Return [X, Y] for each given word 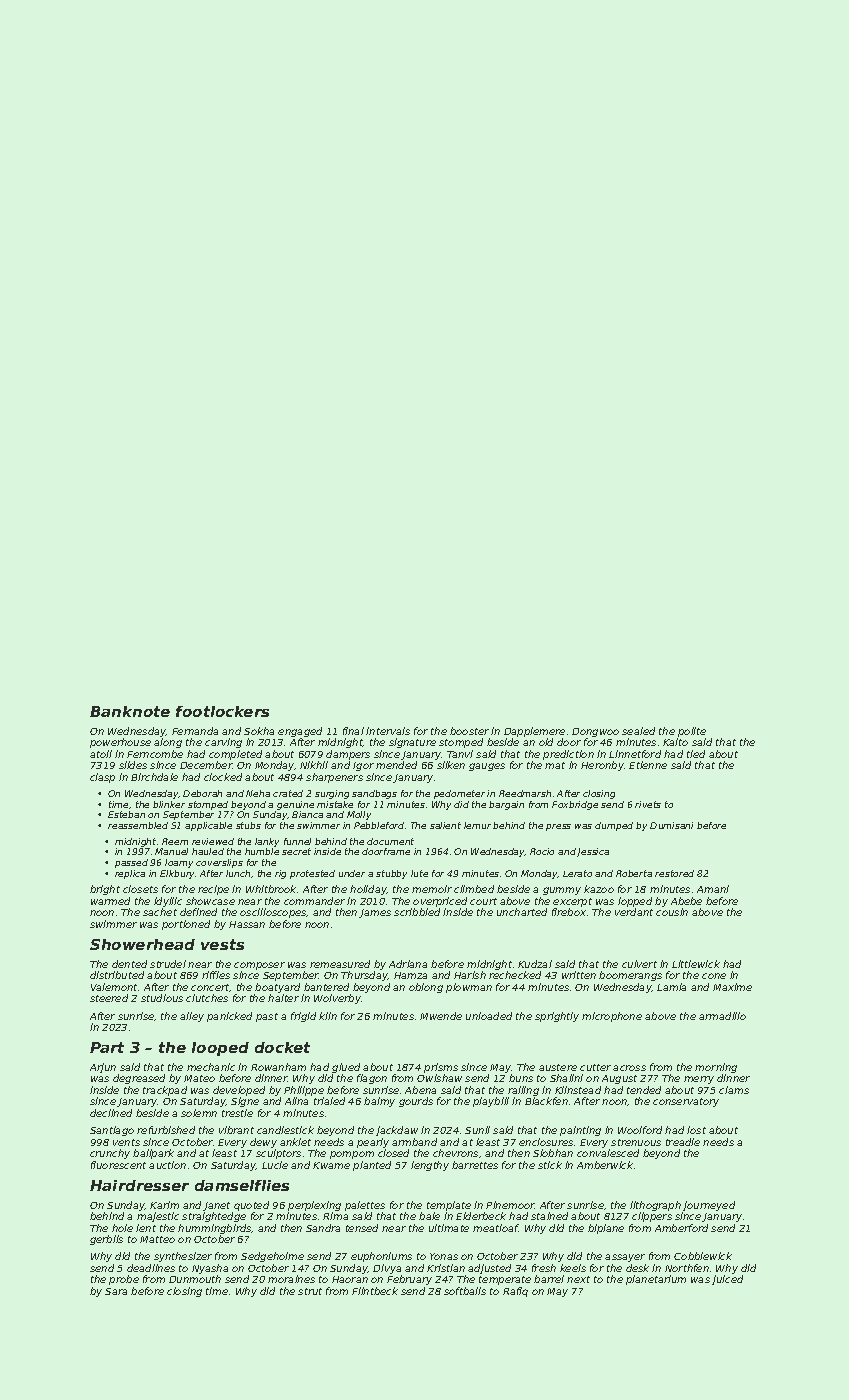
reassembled [138, 825]
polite [692, 732]
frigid [303, 1017]
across [629, 1068]
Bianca [307, 814]
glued [346, 1068]
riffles [216, 975]
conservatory [686, 1102]
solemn [199, 1113]
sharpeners [334, 778]
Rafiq [515, 1292]
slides [133, 765]
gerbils [106, 1240]
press [558, 827]
